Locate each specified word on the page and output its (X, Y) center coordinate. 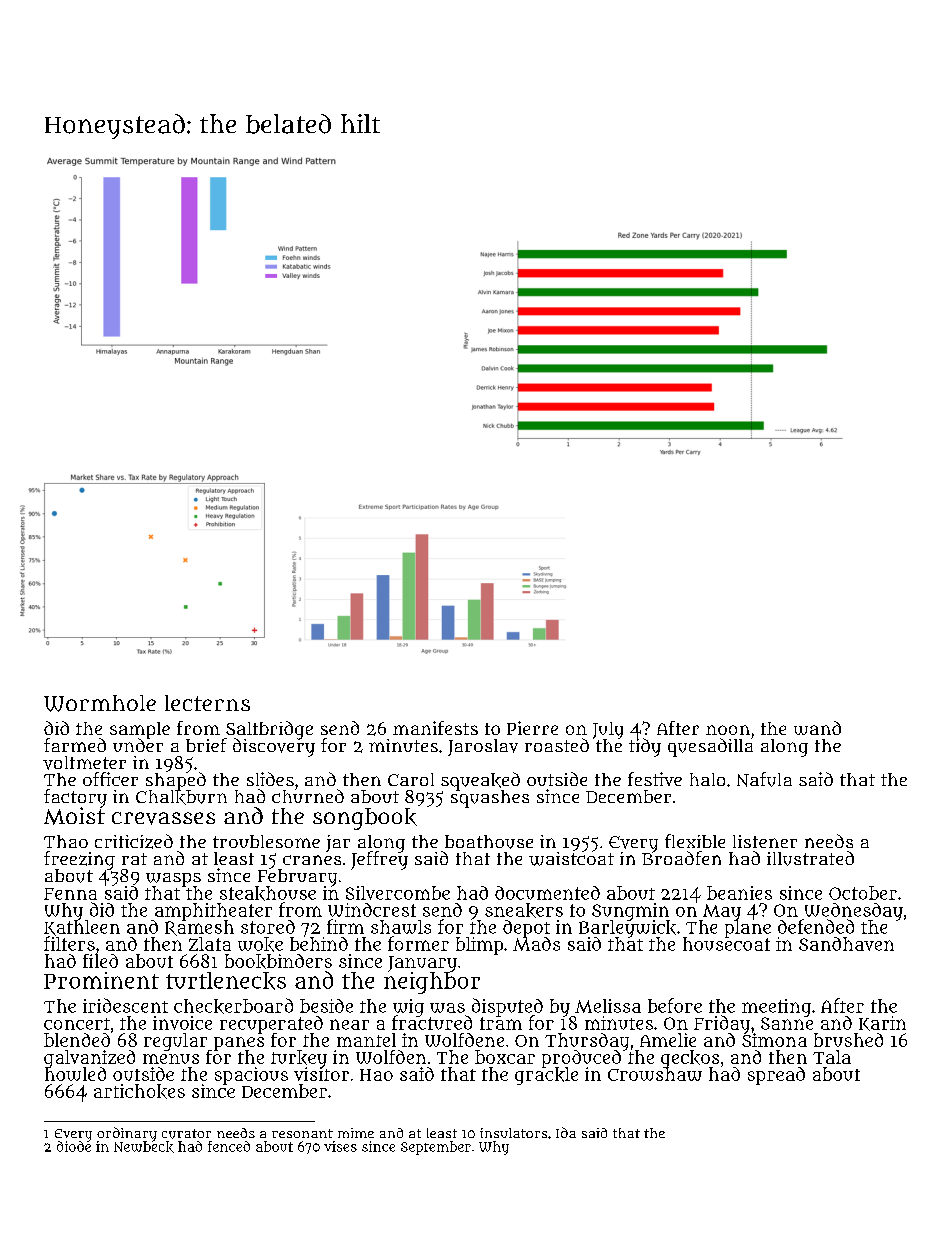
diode (74, 1146)
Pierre (532, 728)
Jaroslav (483, 747)
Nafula (764, 779)
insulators (513, 1133)
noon (728, 730)
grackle (546, 1076)
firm (345, 926)
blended (77, 1040)
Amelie (668, 1040)
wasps (173, 879)
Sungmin (630, 911)
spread (776, 1076)
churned (308, 796)
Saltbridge (268, 730)
